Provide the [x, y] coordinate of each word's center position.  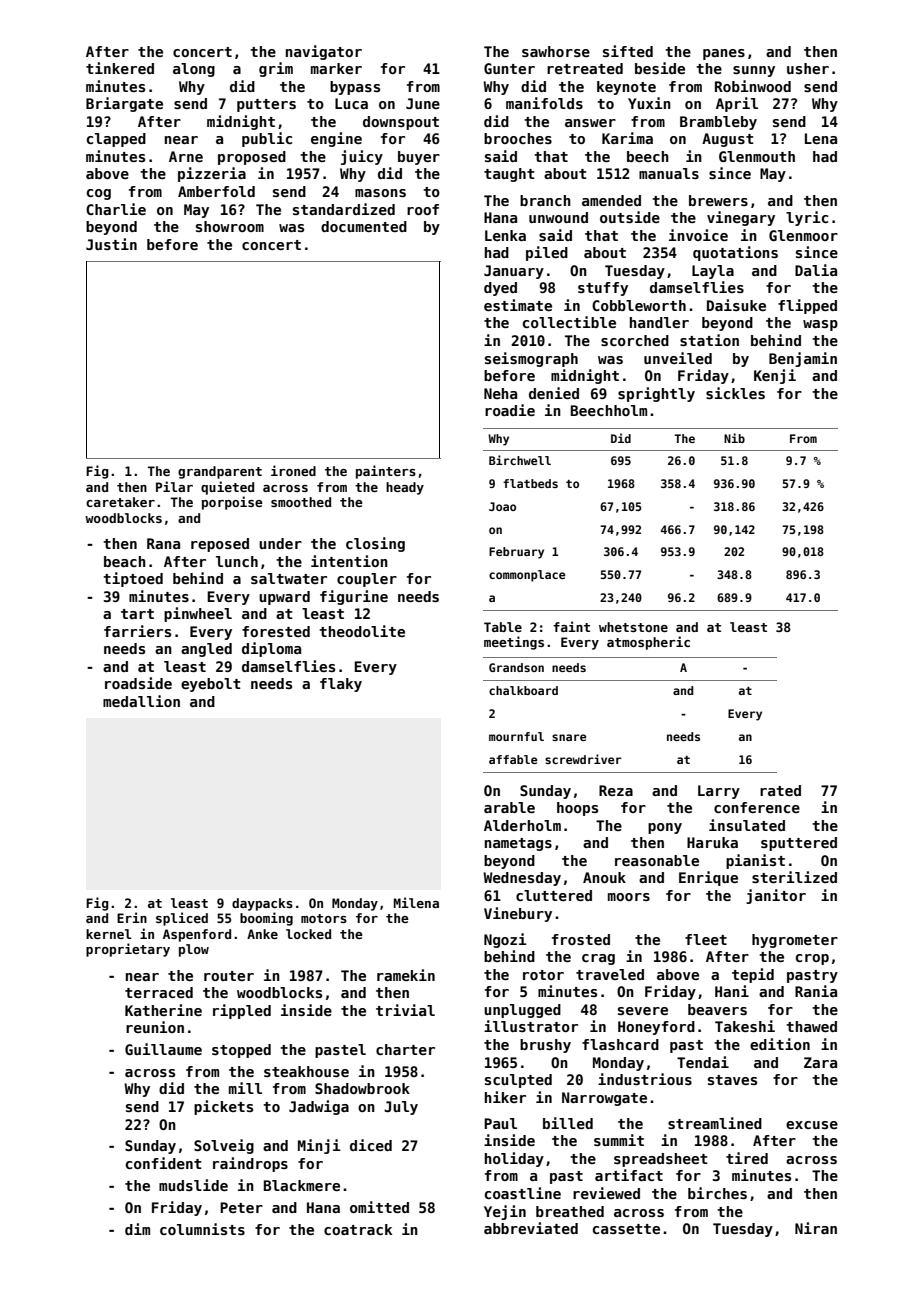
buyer [419, 158]
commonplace [527, 576]
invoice [698, 235]
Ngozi [505, 940]
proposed [252, 158]
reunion [155, 1027]
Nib [734, 438]
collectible [569, 322]
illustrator [531, 1026]
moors [629, 897]
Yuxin [649, 103]
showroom [230, 226]
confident [164, 1163]
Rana [163, 543]
